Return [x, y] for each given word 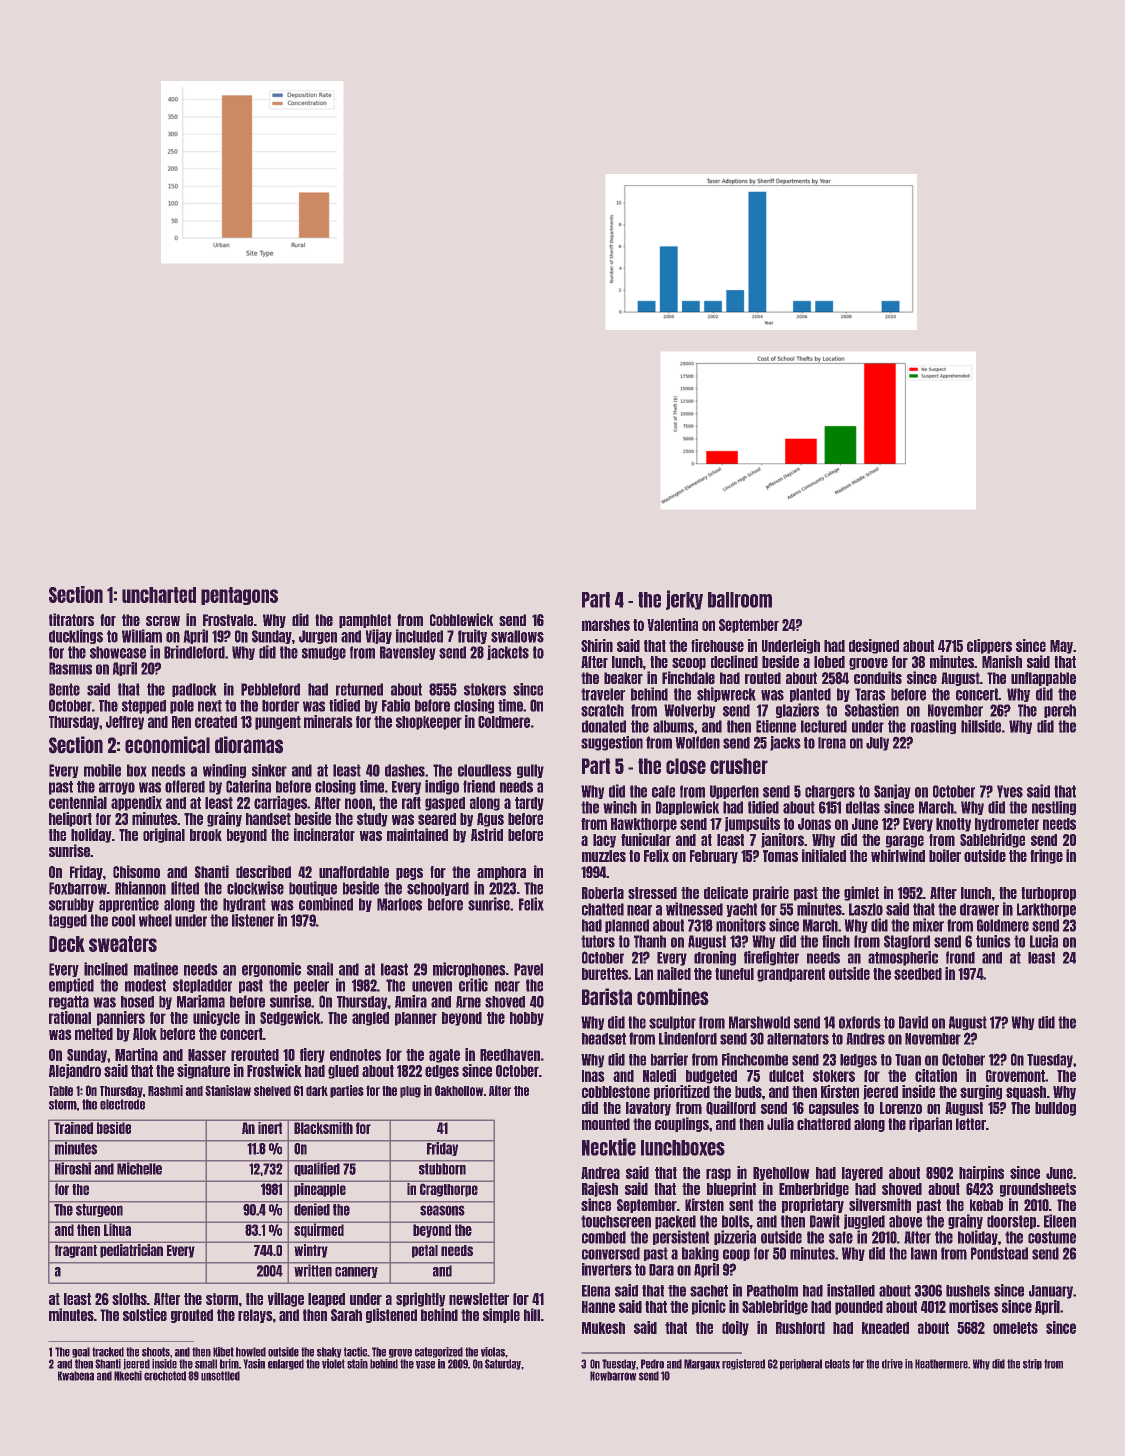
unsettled [220, 1376]
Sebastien [872, 710]
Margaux [702, 1364]
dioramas [249, 745]
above [905, 1221]
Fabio [396, 705]
